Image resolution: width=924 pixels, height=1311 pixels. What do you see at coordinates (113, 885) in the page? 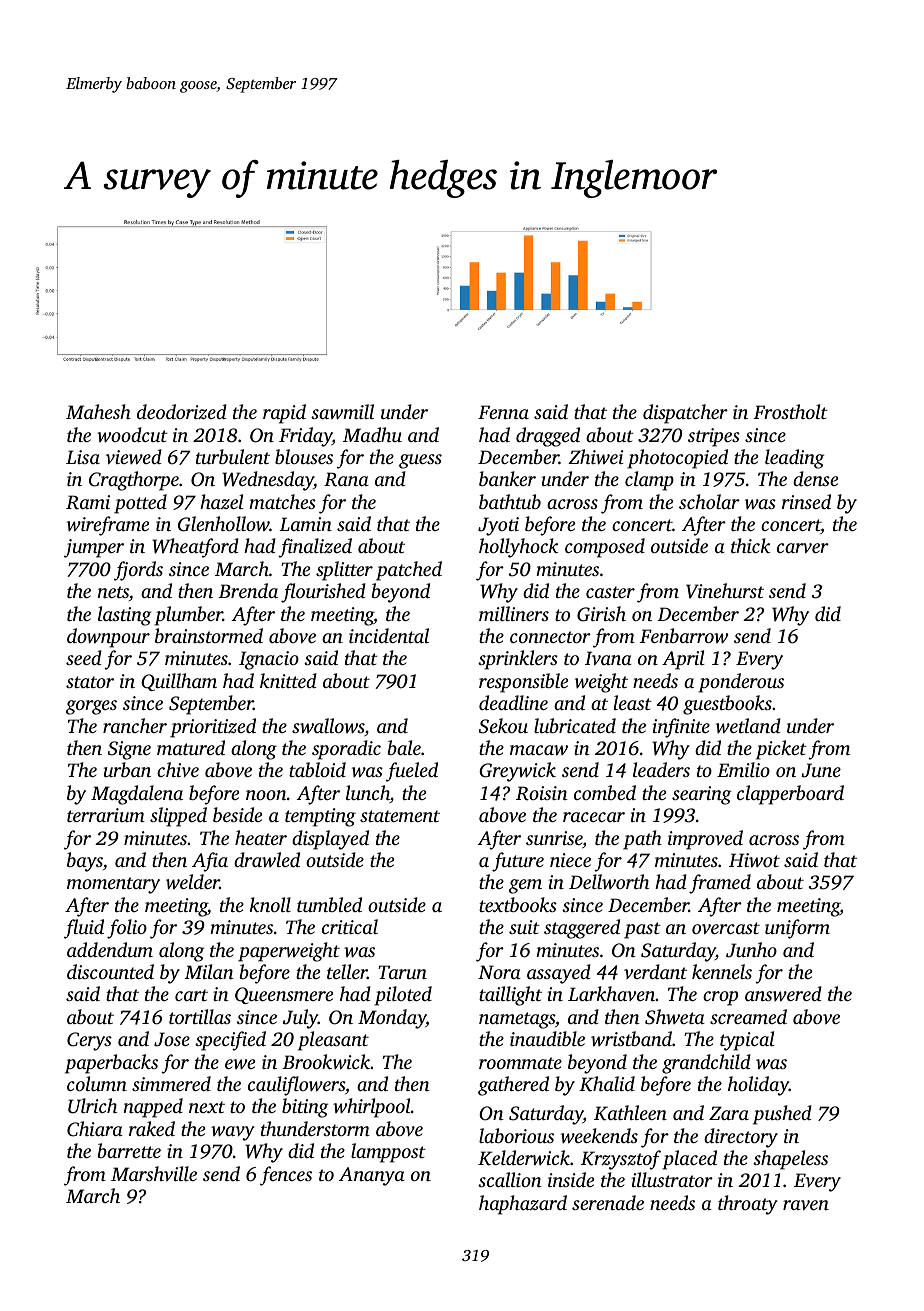
I see `momentary` at bounding box center [113, 885].
